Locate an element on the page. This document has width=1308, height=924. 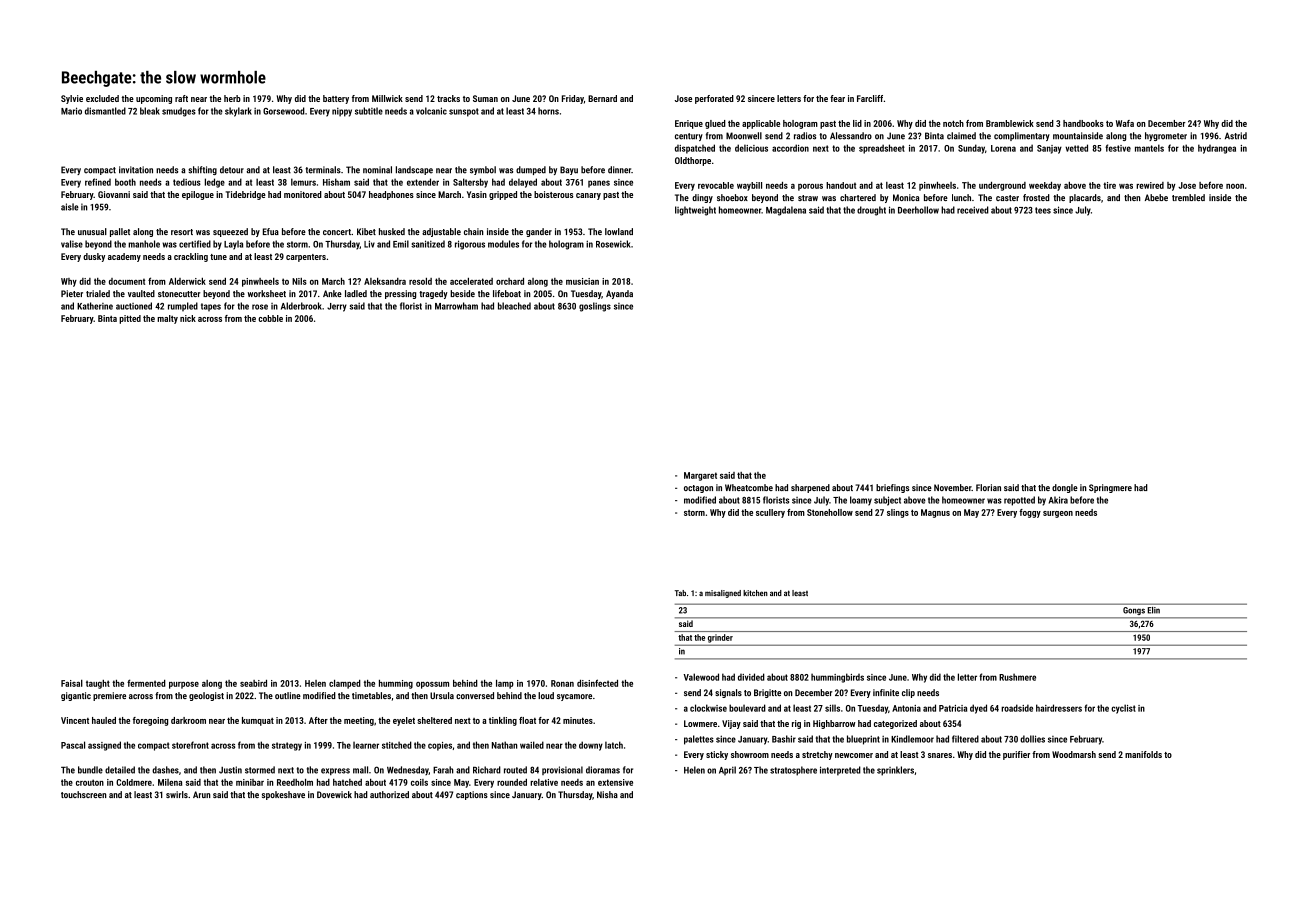
Faisal is located at coordinates (72, 683).
